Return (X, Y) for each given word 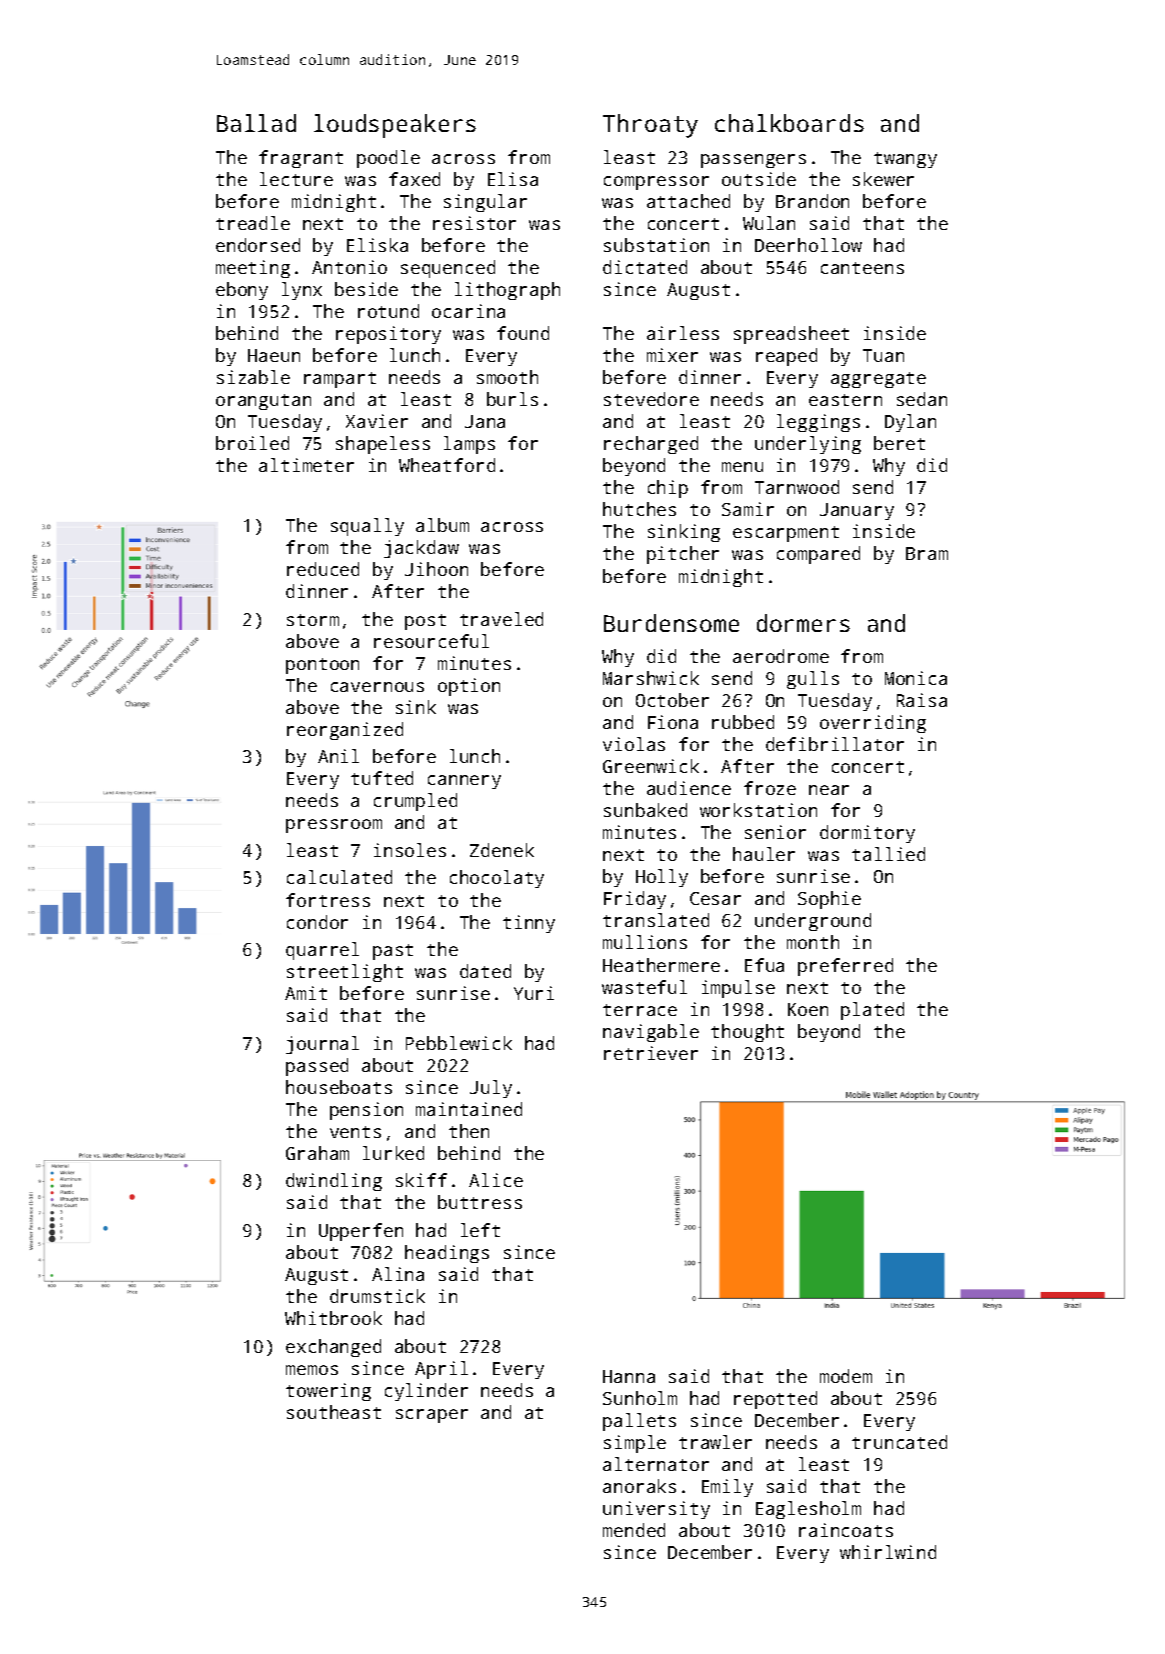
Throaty (650, 126)
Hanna (629, 1376)
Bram (927, 553)
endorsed (258, 245)
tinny (529, 924)
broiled (252, 443)
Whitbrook (333, 1318)
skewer (883, 179)
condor (317, 922)
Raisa (922, 700)
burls (512, 399)
